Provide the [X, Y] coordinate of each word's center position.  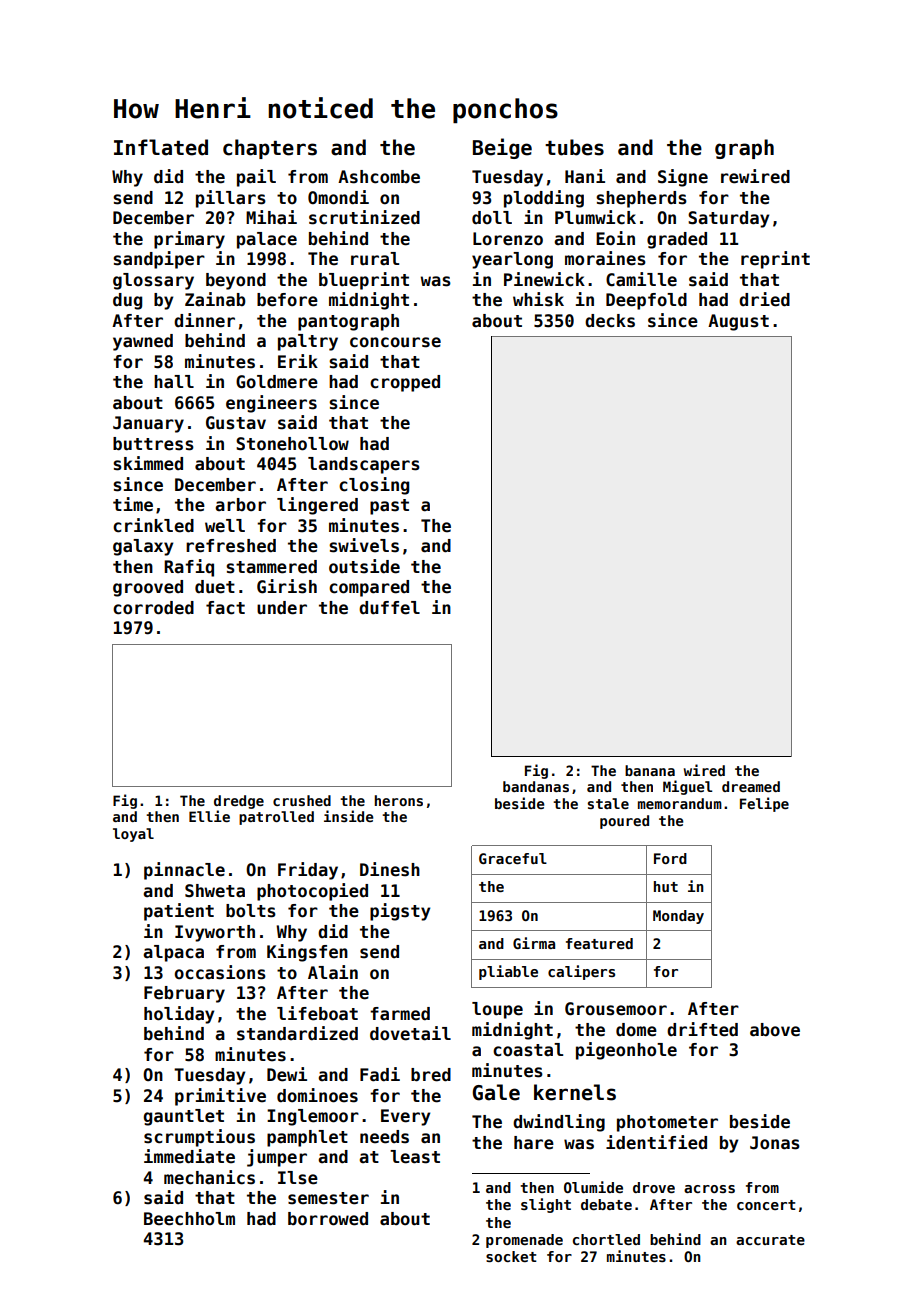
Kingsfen [307, 953]
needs [384, 1137]
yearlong [512, 260]
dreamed [751, 786]
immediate [189, 1156]
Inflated [161, 147]
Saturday [728, 219]
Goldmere [277, 382]
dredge [239, 802]
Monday [678, 917]
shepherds [641, 199]
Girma [534, 943]
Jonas [775, 1143]
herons [398, 800]
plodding [544, 199]
